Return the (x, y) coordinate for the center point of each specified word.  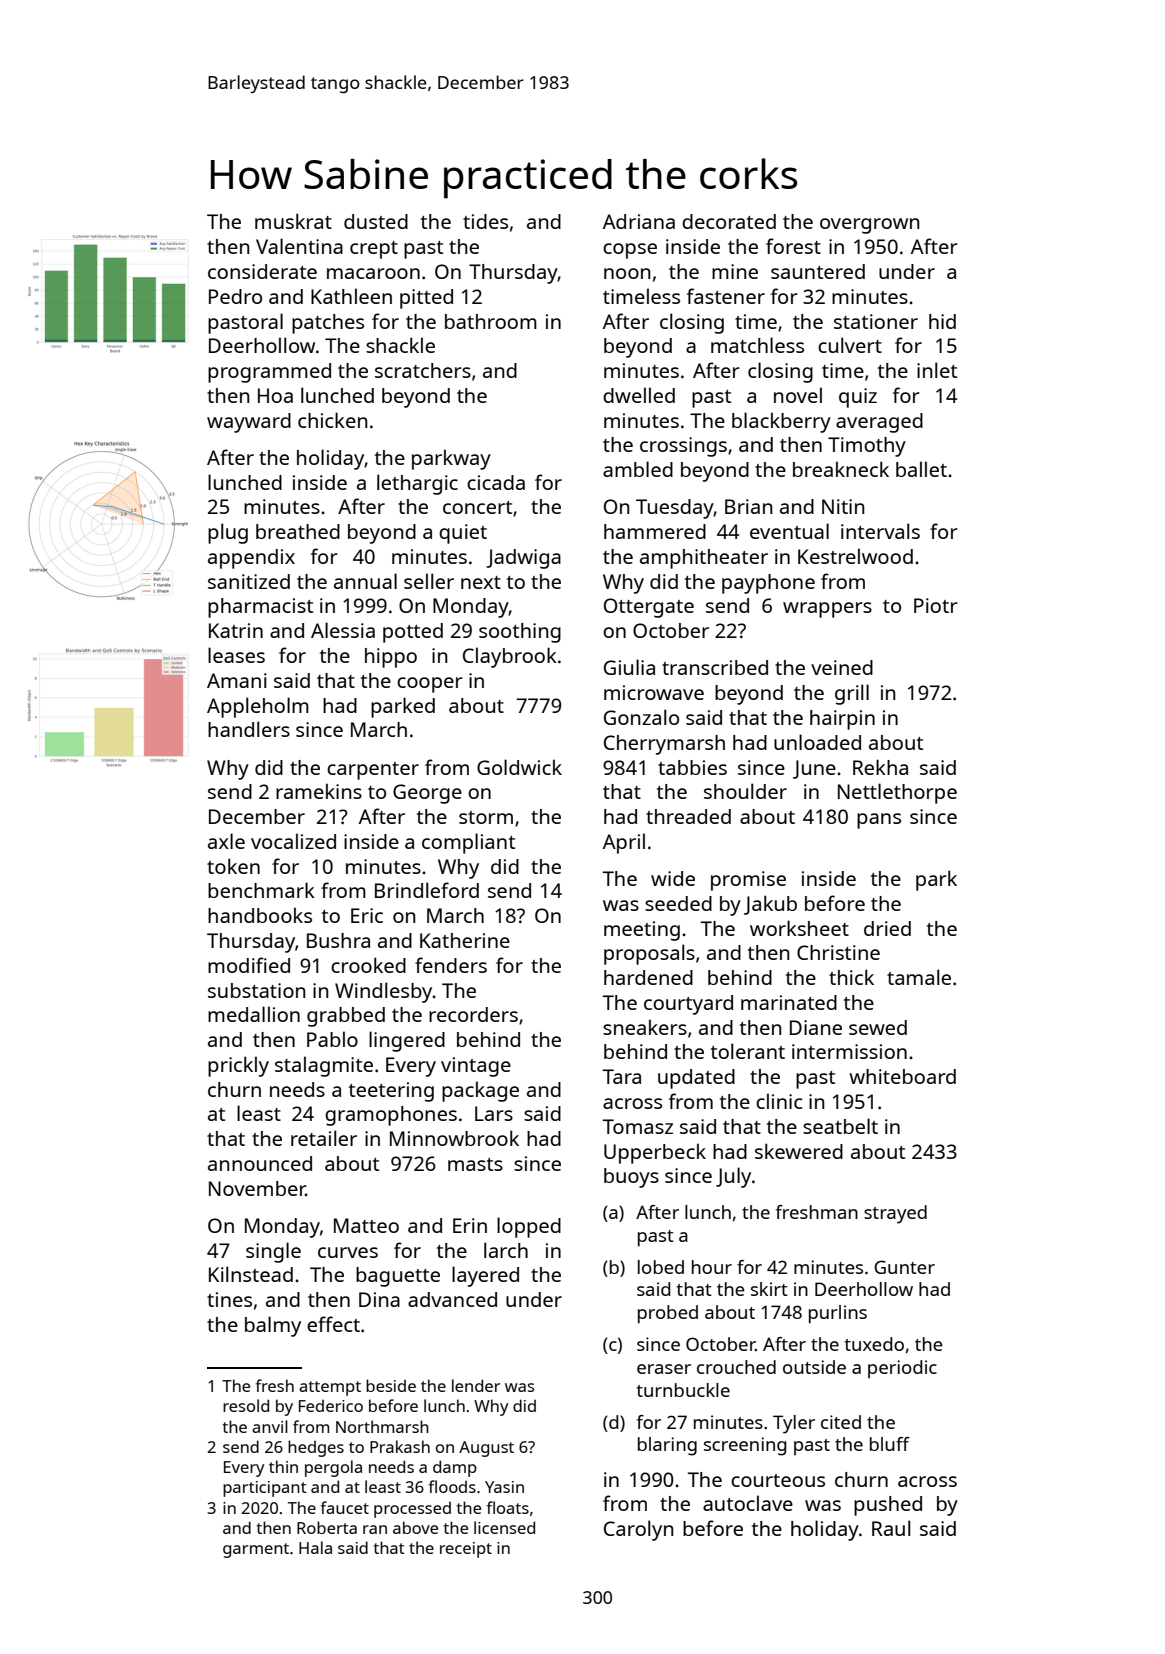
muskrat (293, 221)
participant (265, 1489)
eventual (789, 531)
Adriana (639, 221)
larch (506, 1250)
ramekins (319, 791)
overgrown (869, 226)
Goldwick (519, 767)
